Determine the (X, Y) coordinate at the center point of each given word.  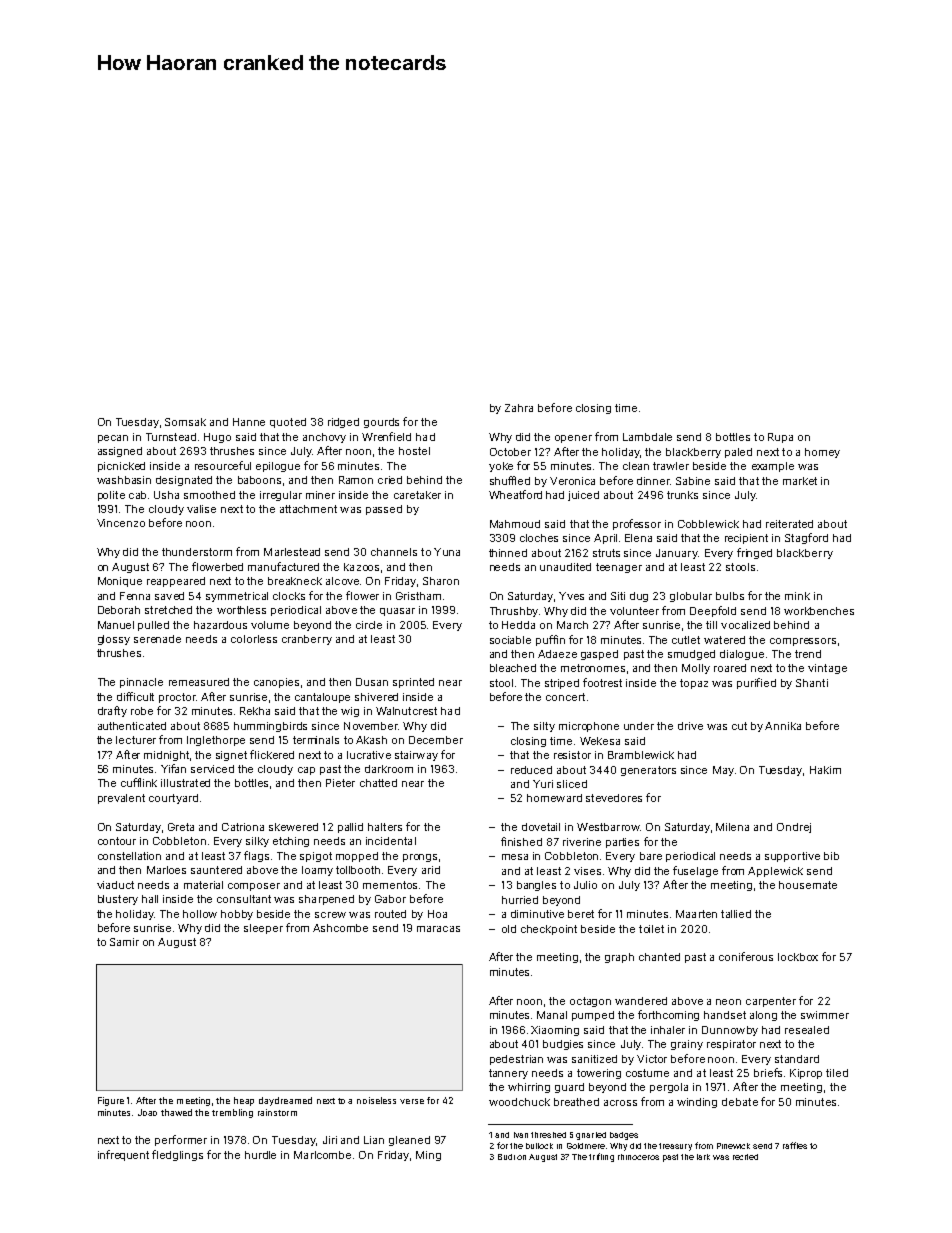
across (620, 1103)
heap (244, 1101)
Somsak (185, 422)
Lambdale (647, 437)
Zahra (519, 408)
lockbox (798, 957)
